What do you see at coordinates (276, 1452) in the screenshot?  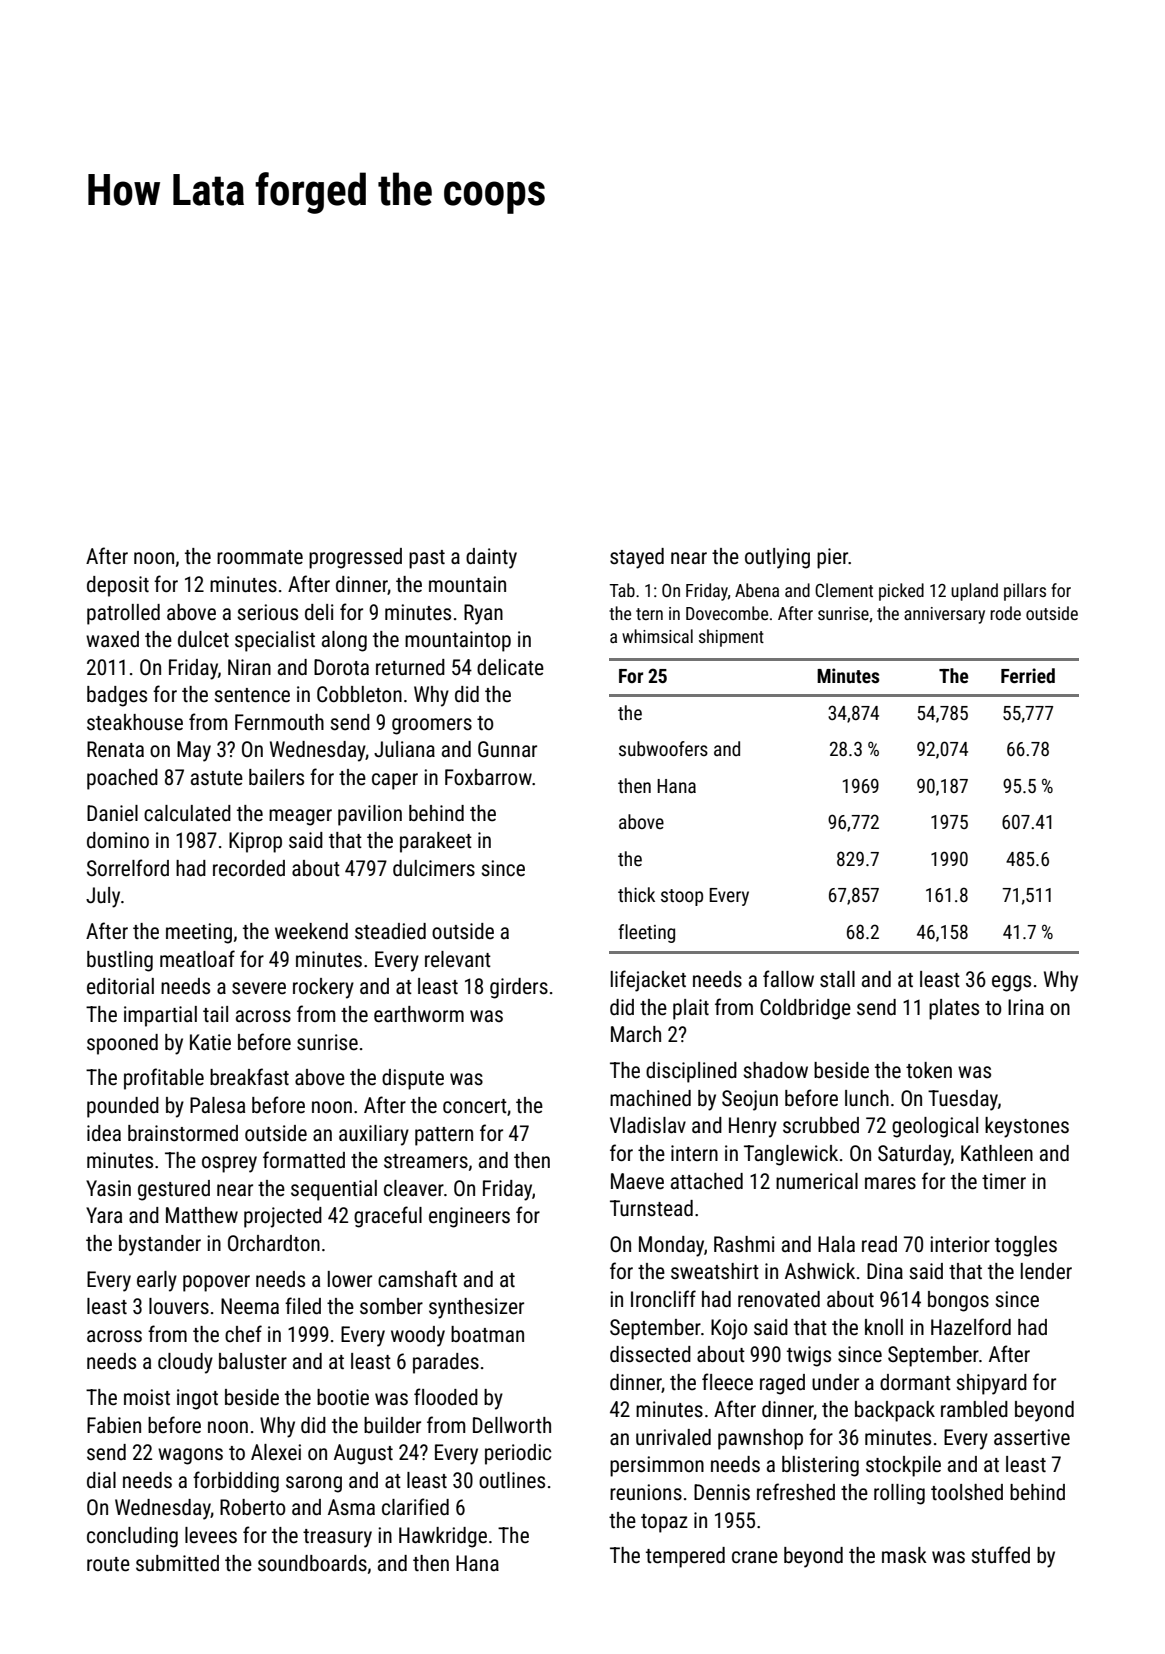 I see `Alexei` at bounding box center [276, 1452].
